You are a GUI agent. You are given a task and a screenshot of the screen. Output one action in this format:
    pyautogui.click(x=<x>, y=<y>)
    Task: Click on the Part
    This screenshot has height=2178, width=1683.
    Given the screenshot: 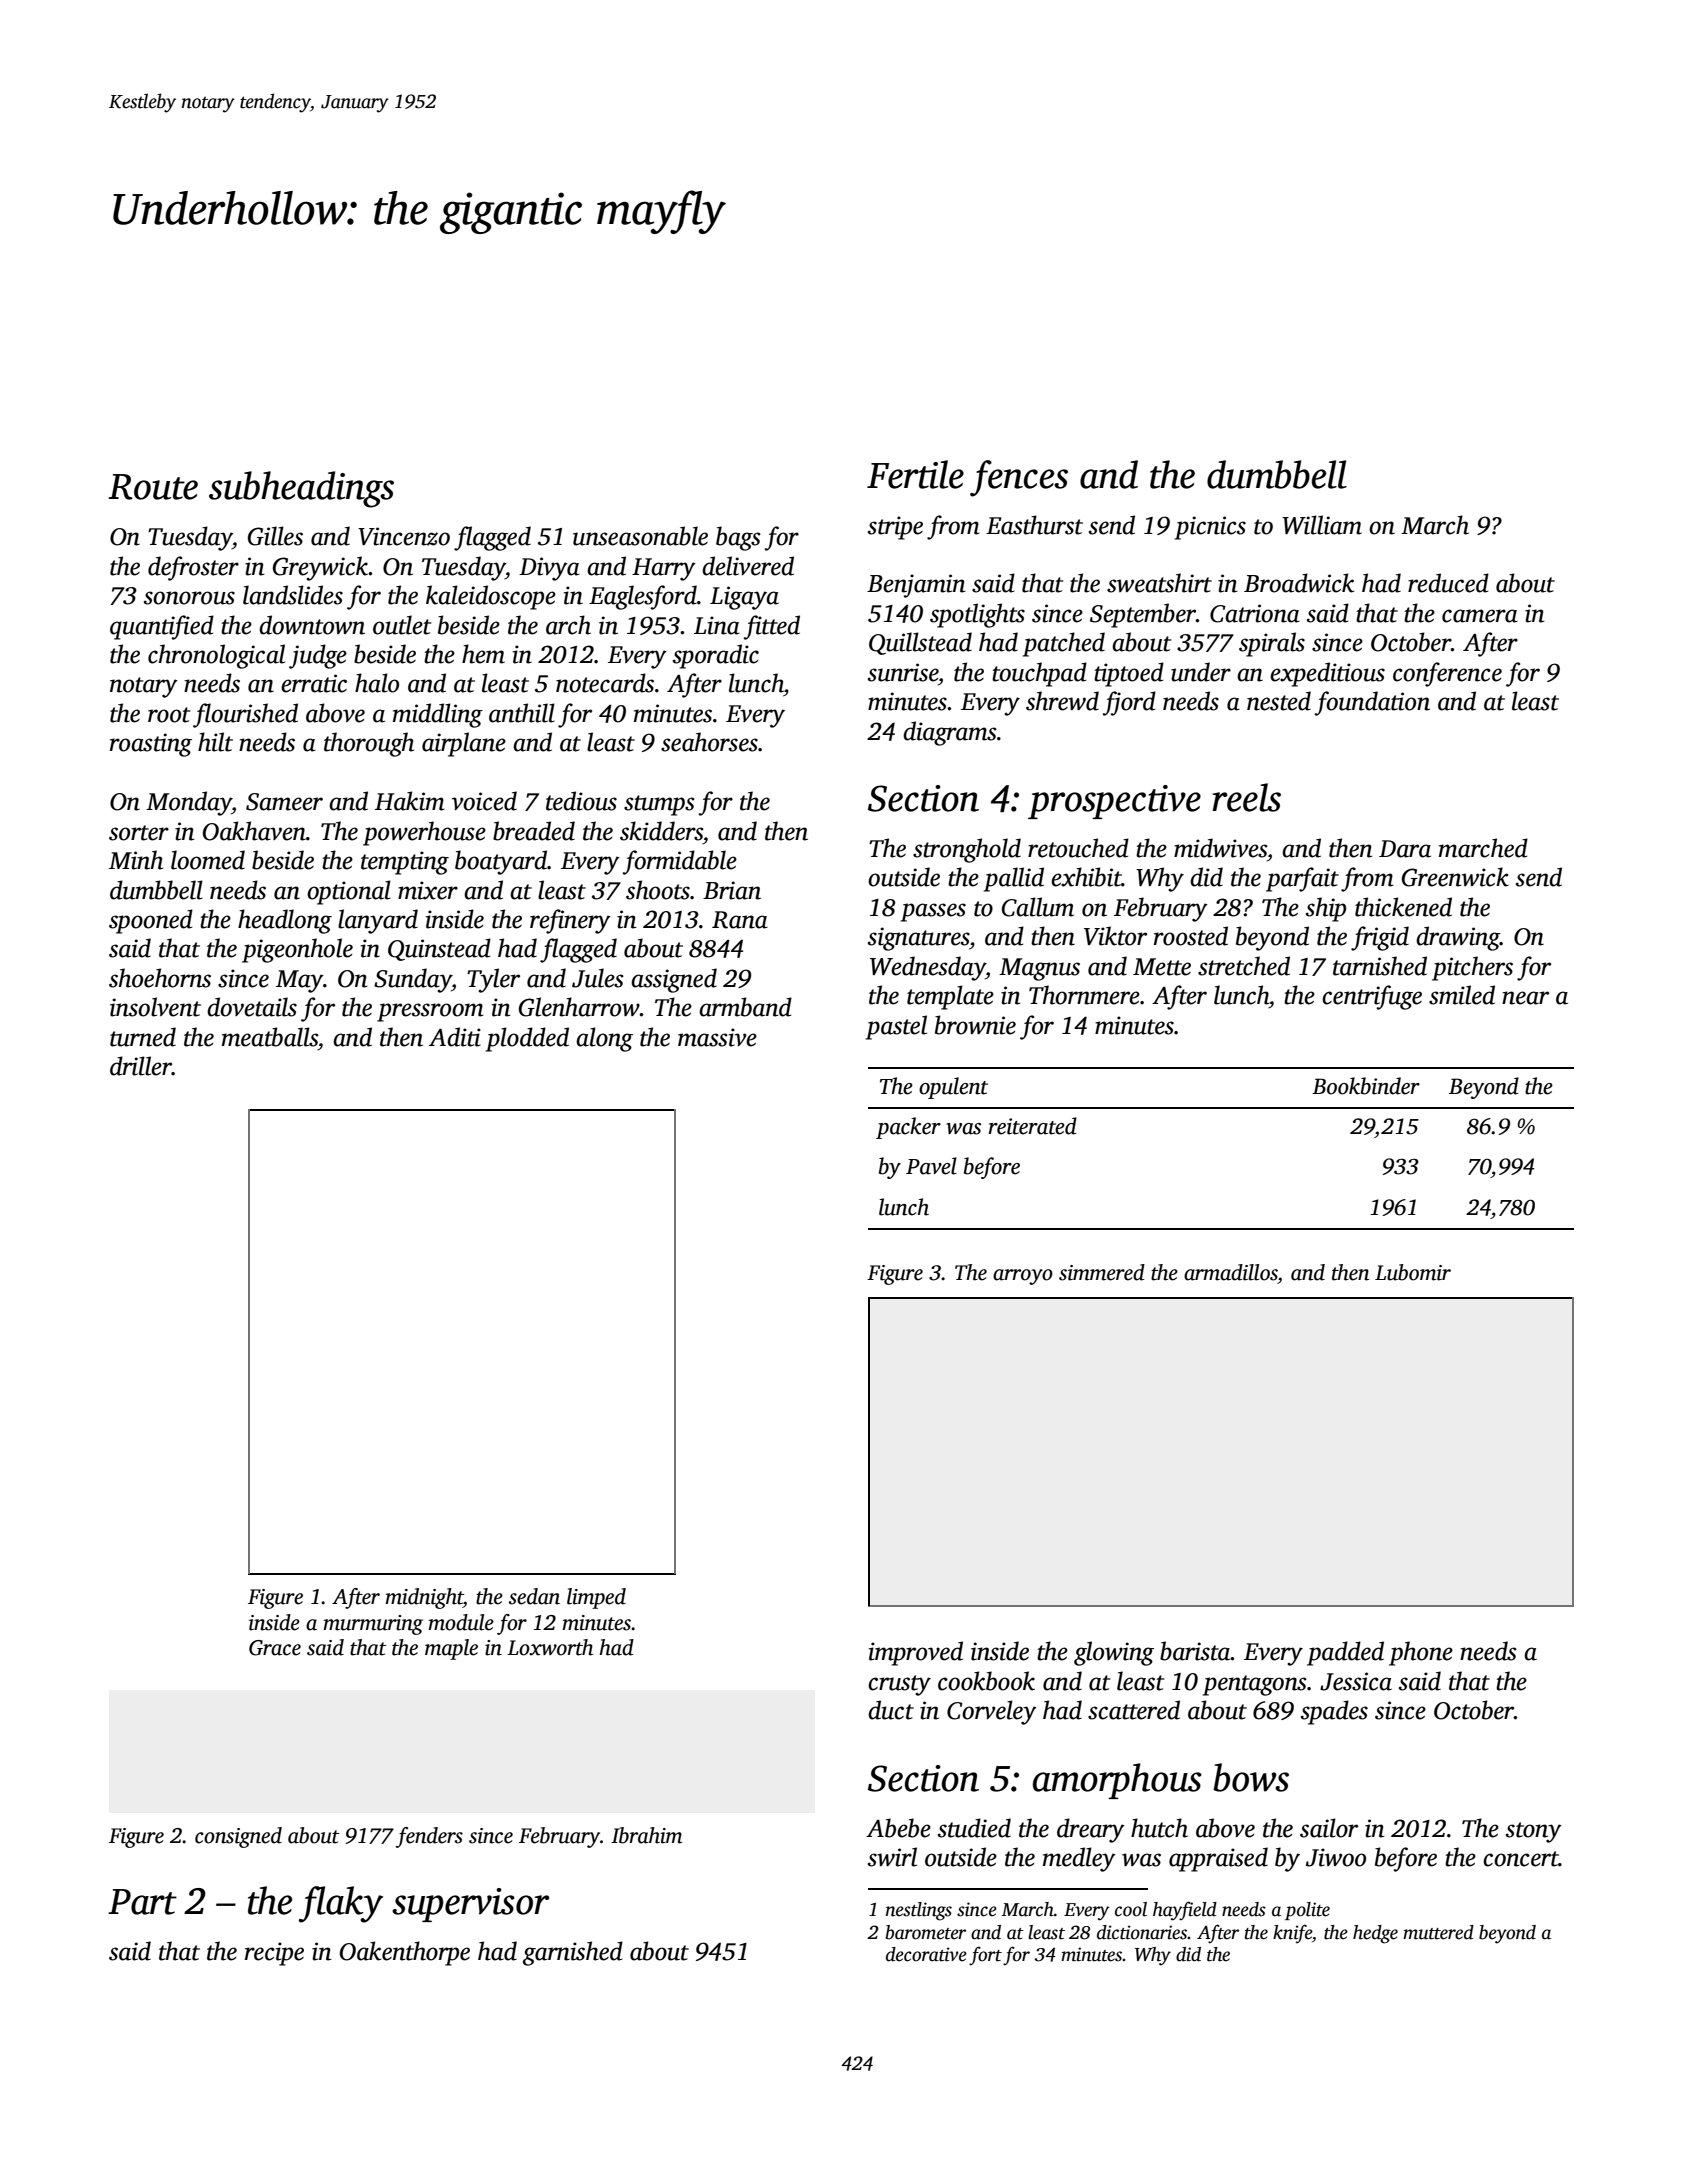 What is the action you would take?
    pyautogui.click(x=142, y=1902)
